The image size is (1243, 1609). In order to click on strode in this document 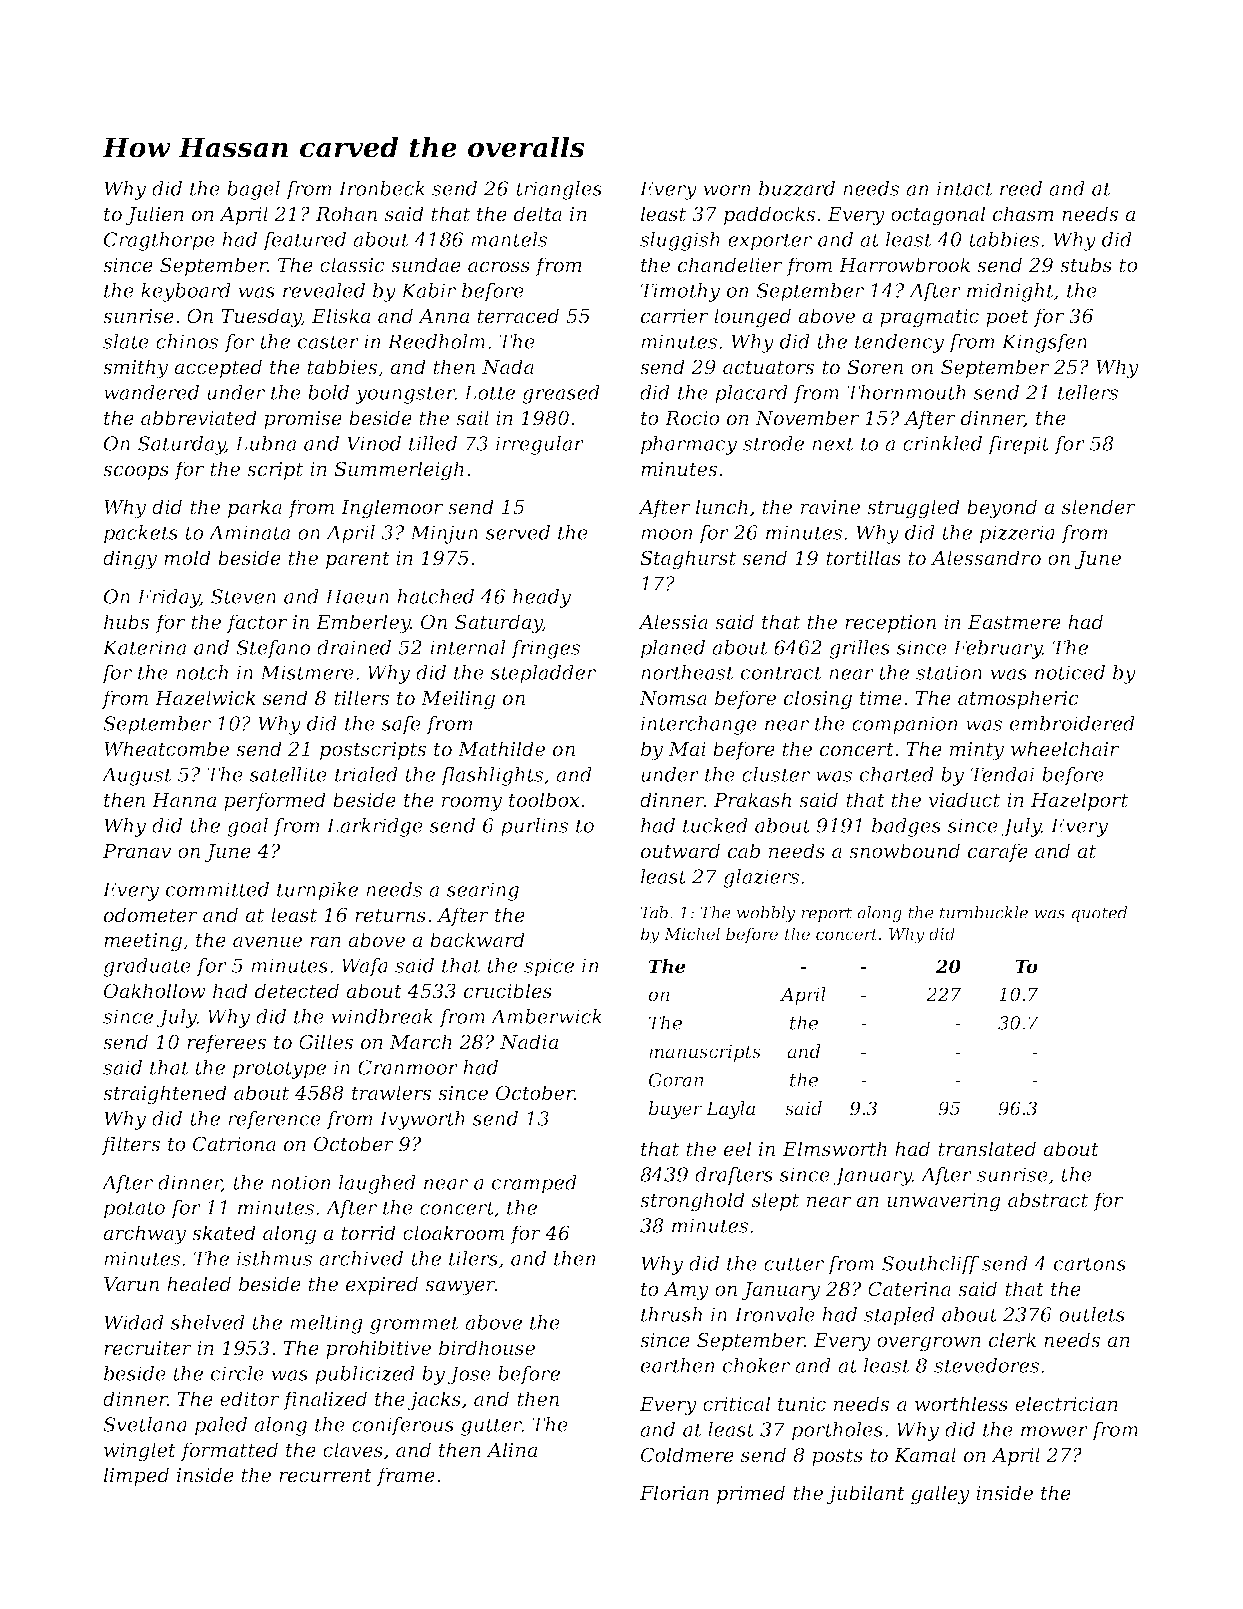, I will do `click(773, 443)`.
